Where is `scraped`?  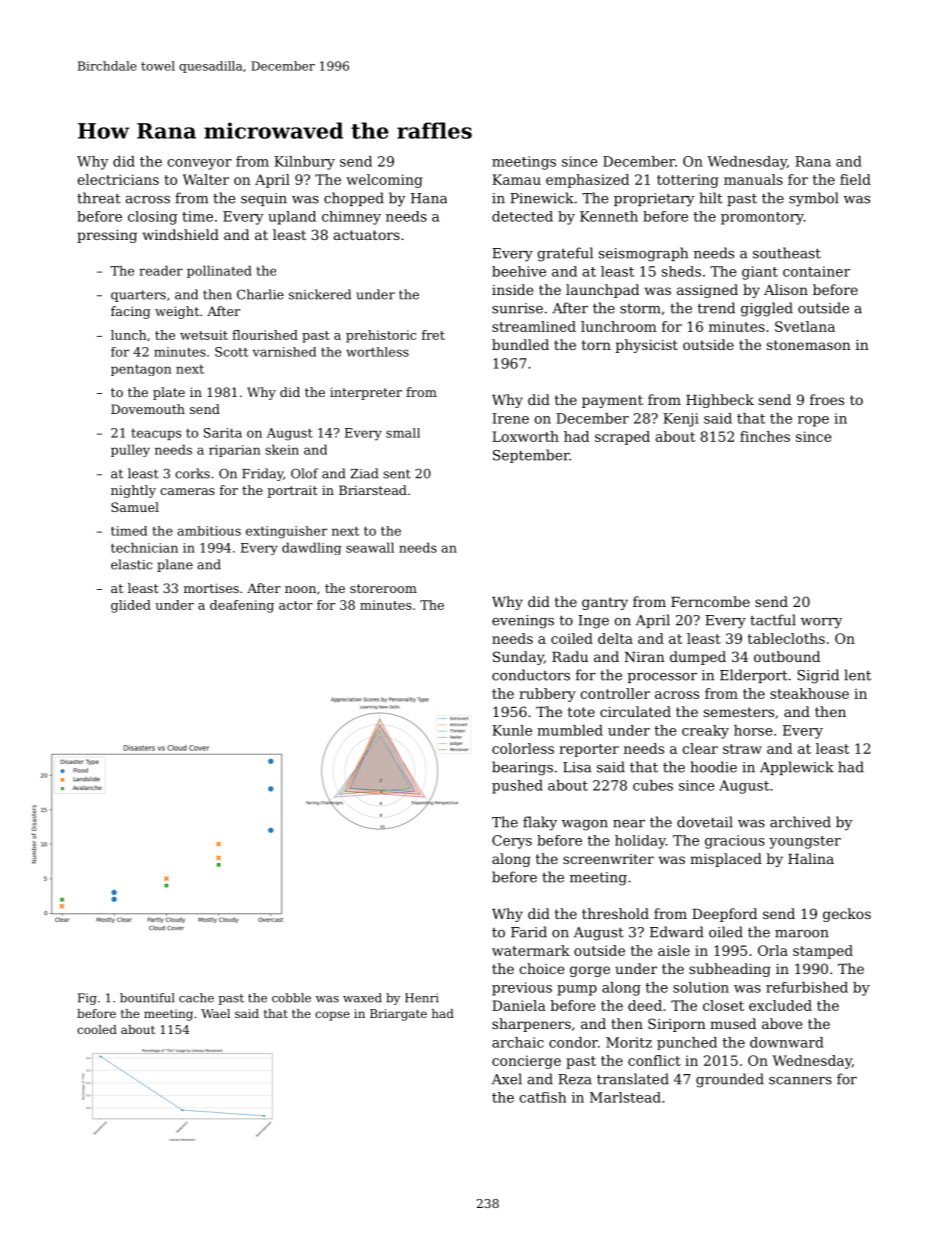
scraped is located at coordinates (622, 438).
